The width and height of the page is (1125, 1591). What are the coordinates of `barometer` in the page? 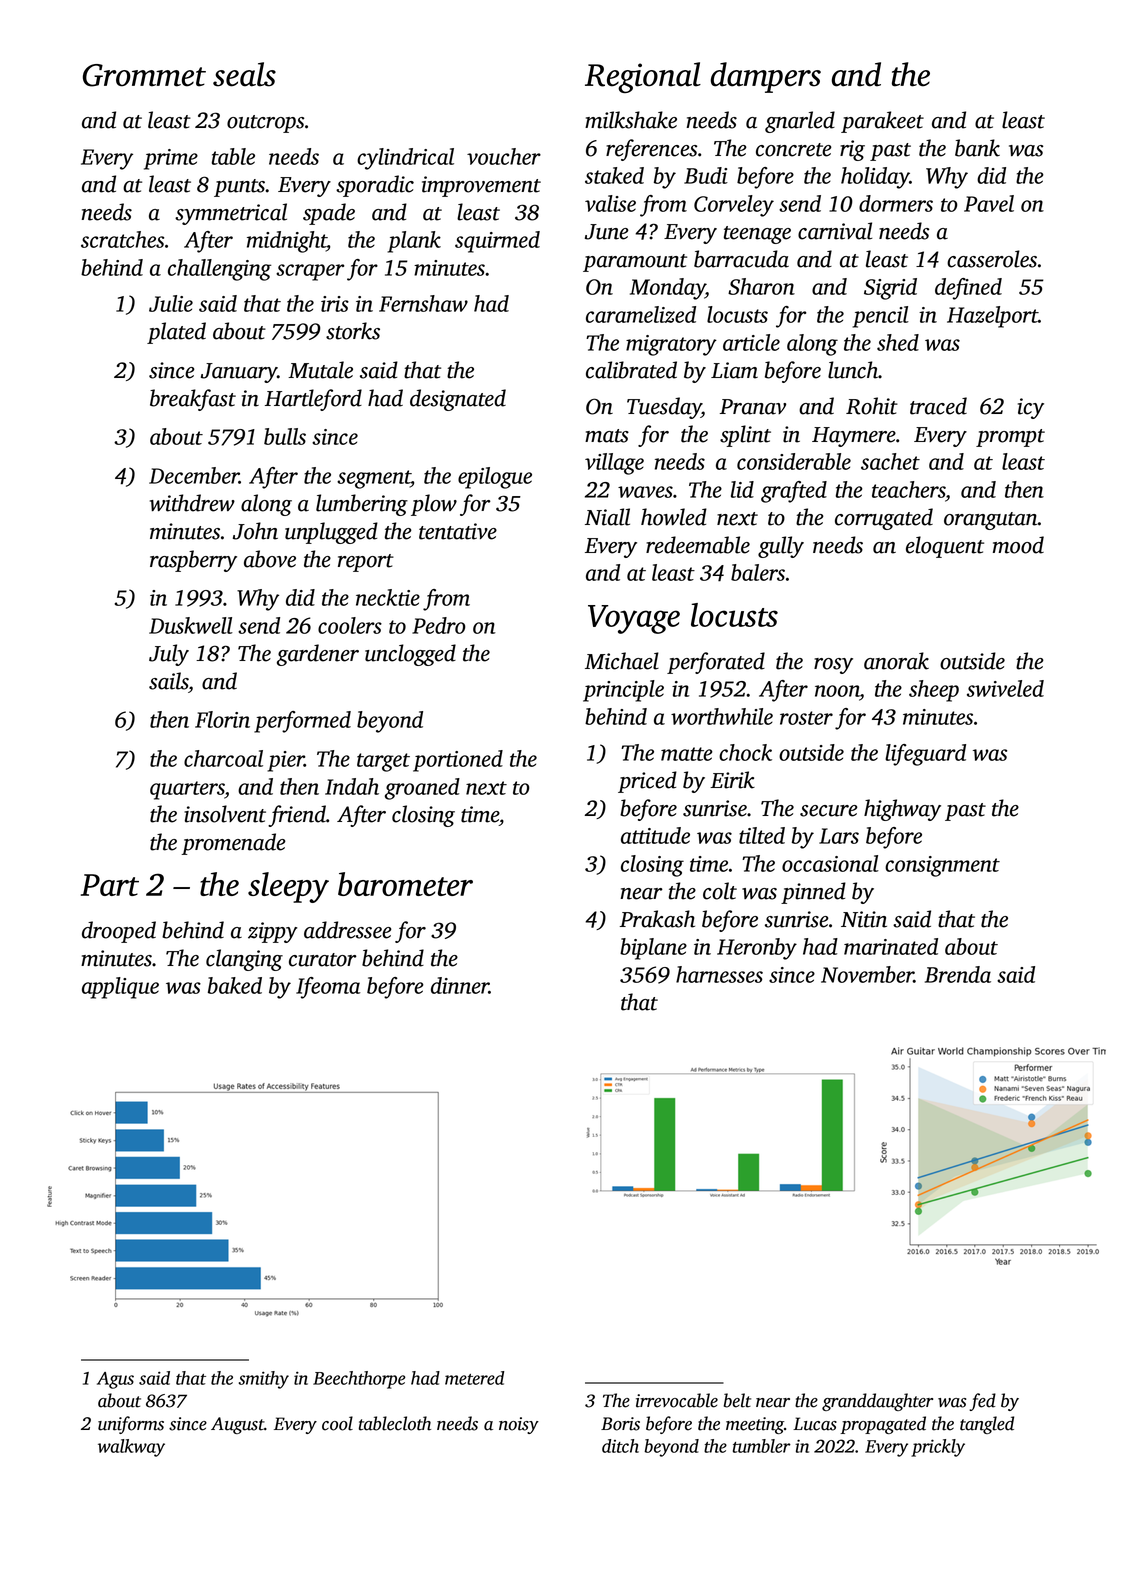 It's located at (405, 884).
